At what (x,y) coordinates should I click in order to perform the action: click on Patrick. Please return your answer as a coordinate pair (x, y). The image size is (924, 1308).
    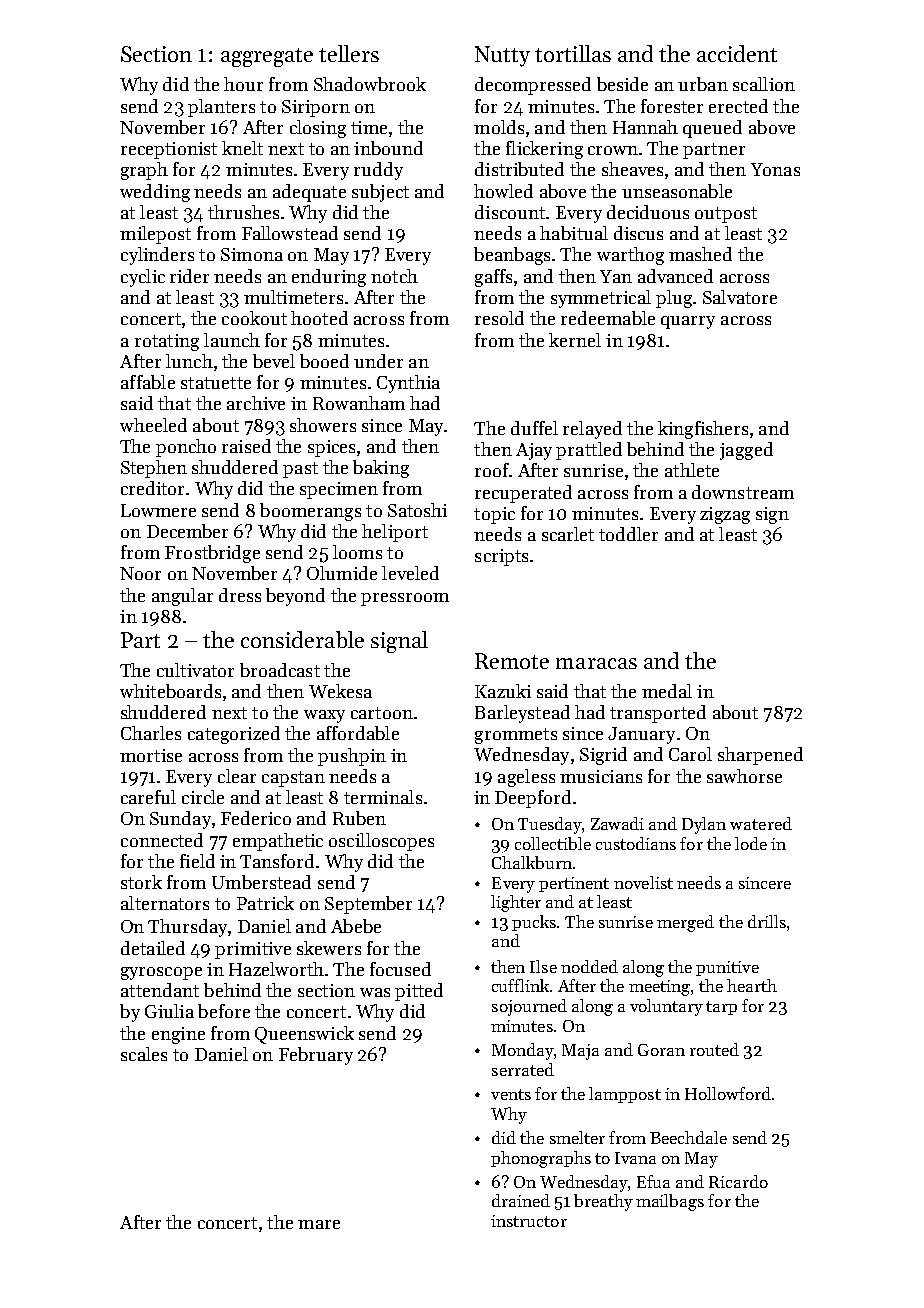
    Looking at the image, I should click on (265, 903).
